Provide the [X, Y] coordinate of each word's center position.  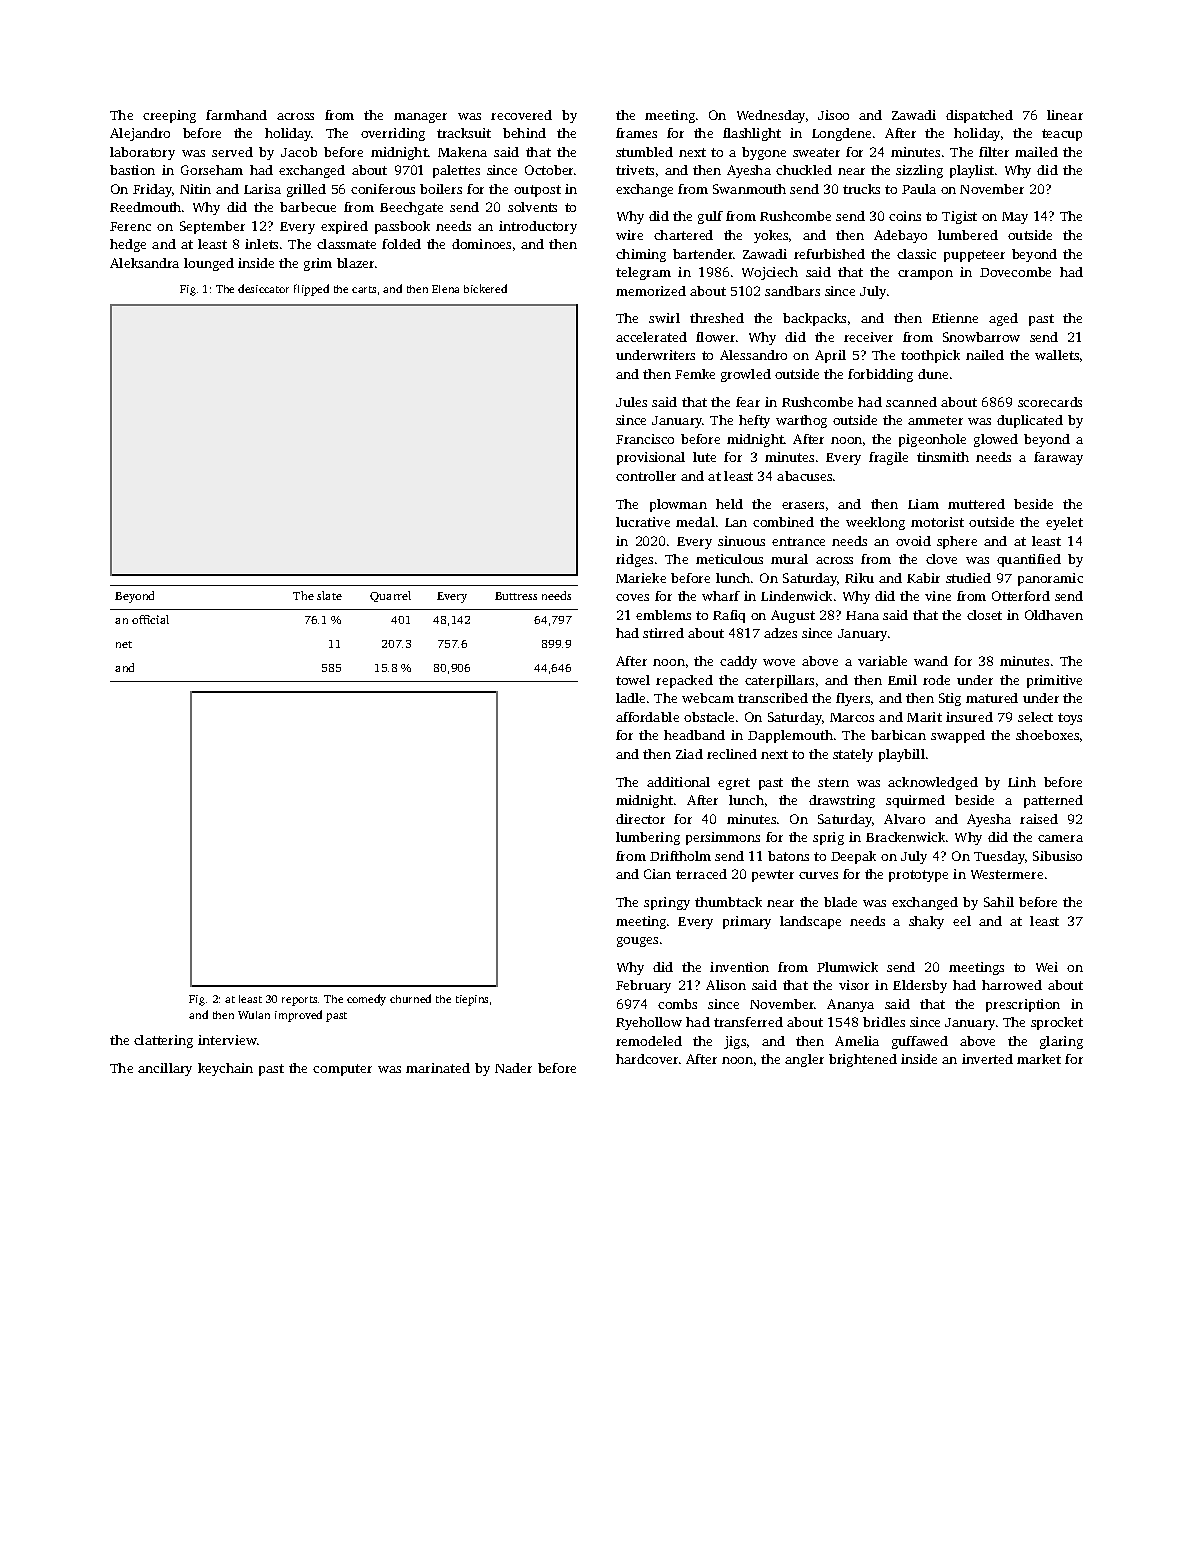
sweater [816, 152]
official [150, 619]
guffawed [920, 1042]
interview [227, 1040]
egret [734, 784]
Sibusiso [1057, 856]
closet [984, 615]
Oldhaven [1054, 615]
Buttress [516, 596]
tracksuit [464, 133]
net [124, 644]
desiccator [263, 288]
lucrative [643, 522]
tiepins [472, 1000]
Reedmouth [145, 207]
